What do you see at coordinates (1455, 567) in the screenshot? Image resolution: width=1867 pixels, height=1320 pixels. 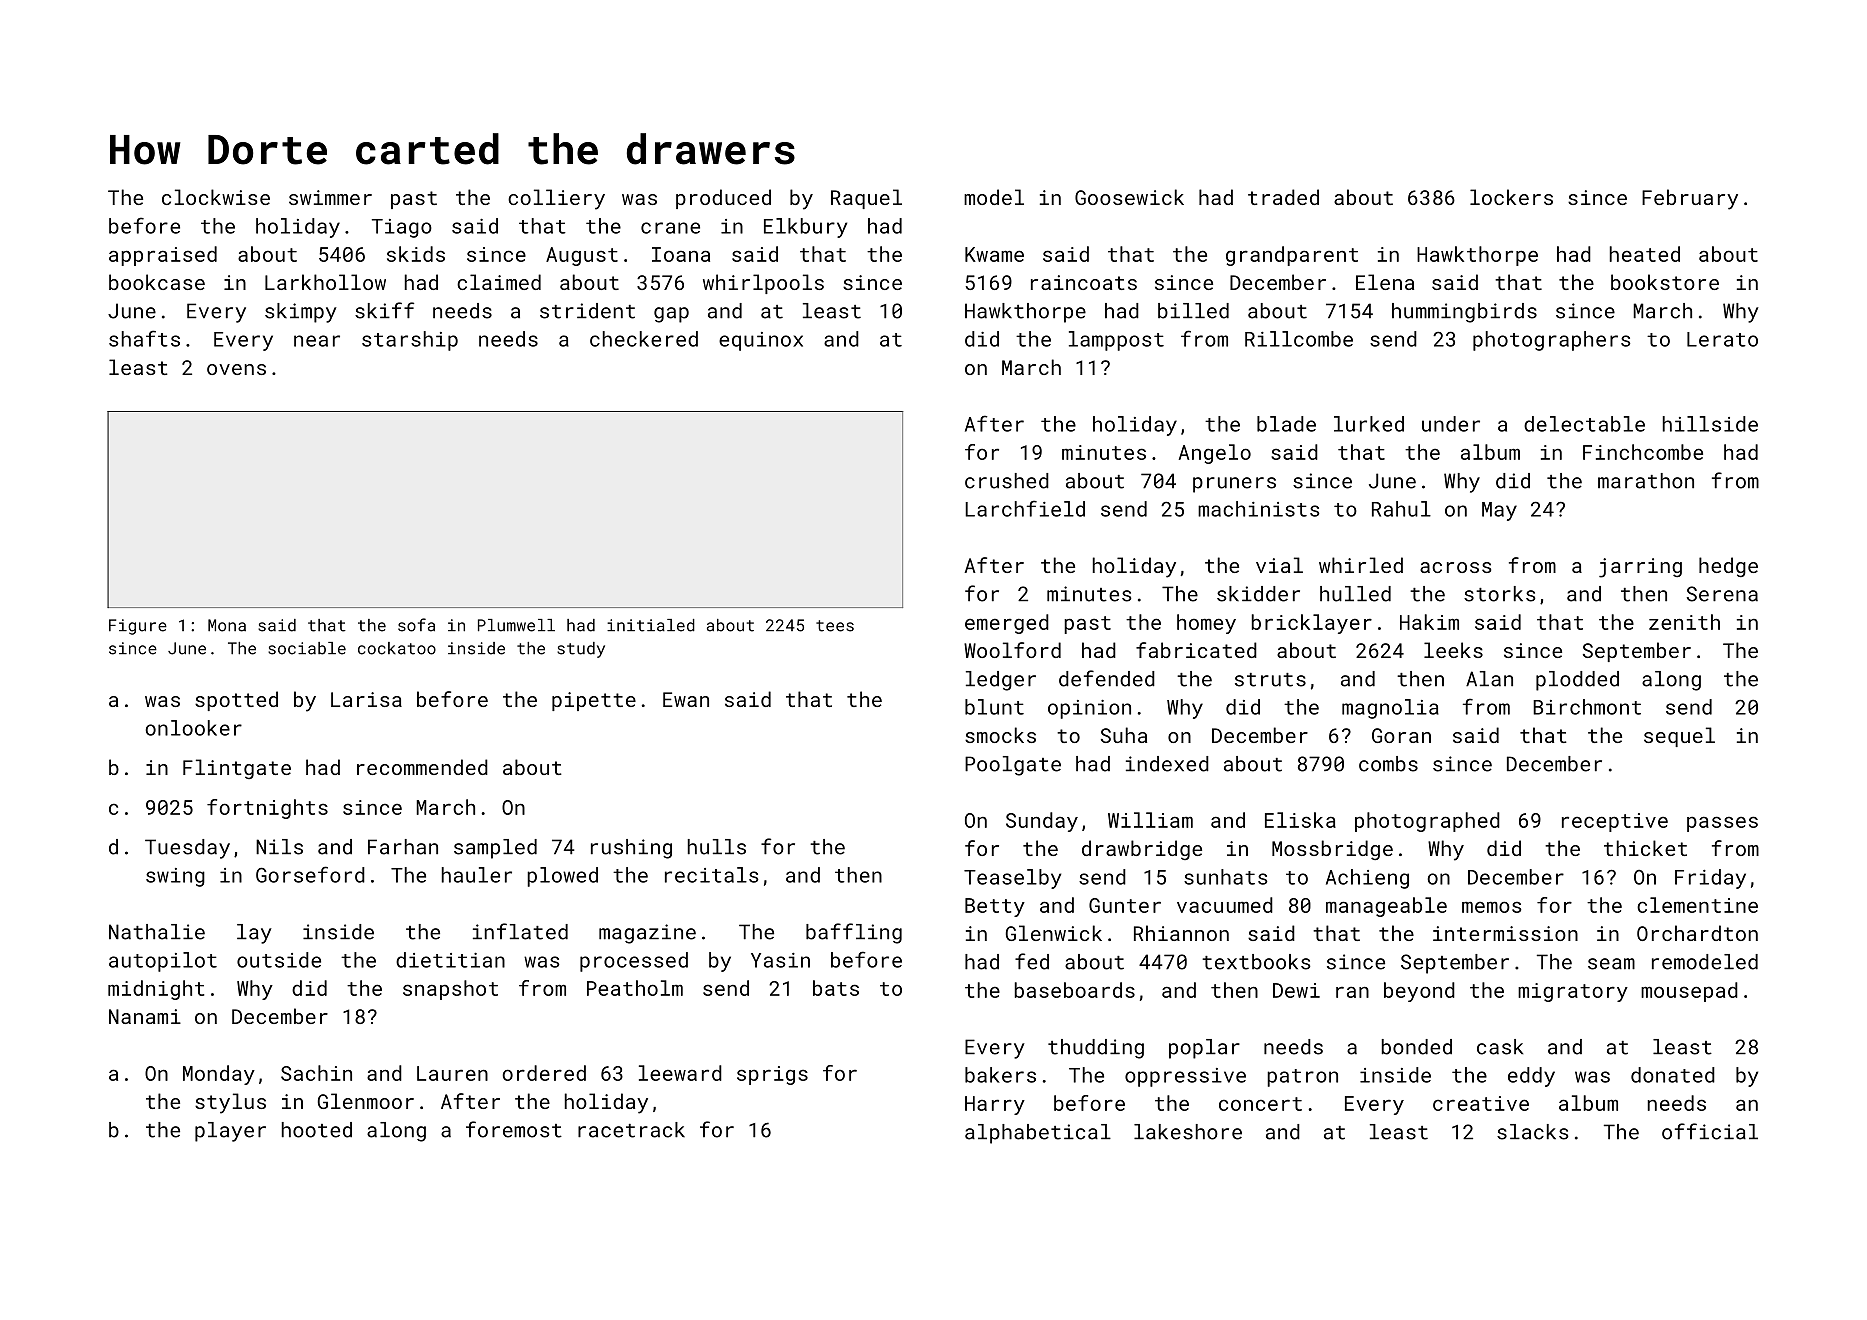 I see `across` at bounding box center [1455, 567].
